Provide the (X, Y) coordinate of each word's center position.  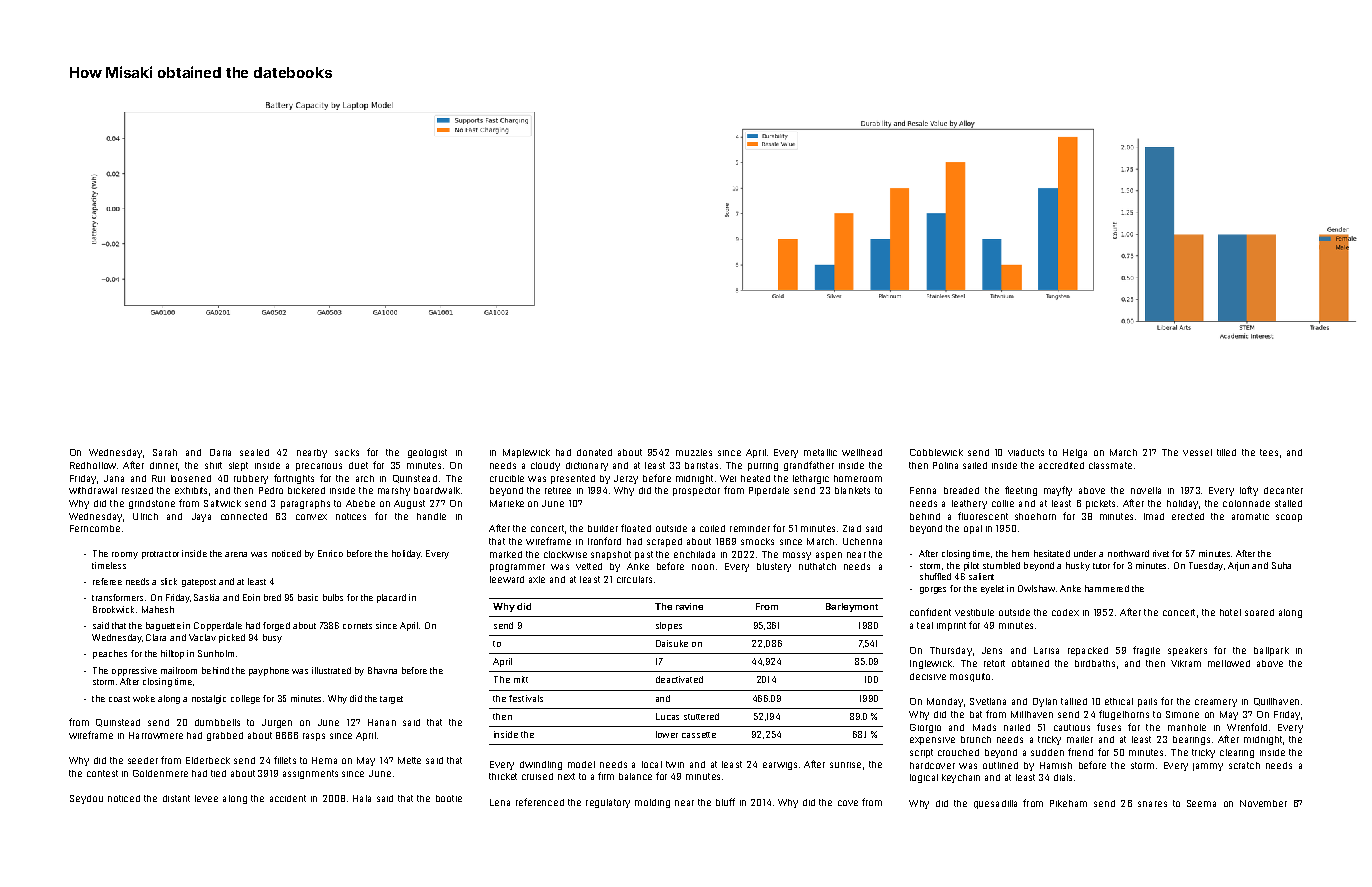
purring (763, 467)
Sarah (165, 452)
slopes (669, 626)
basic (308, 597)
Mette (409, 760)
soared (1259, 612)
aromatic (1250, 516)
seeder (143, 760)
